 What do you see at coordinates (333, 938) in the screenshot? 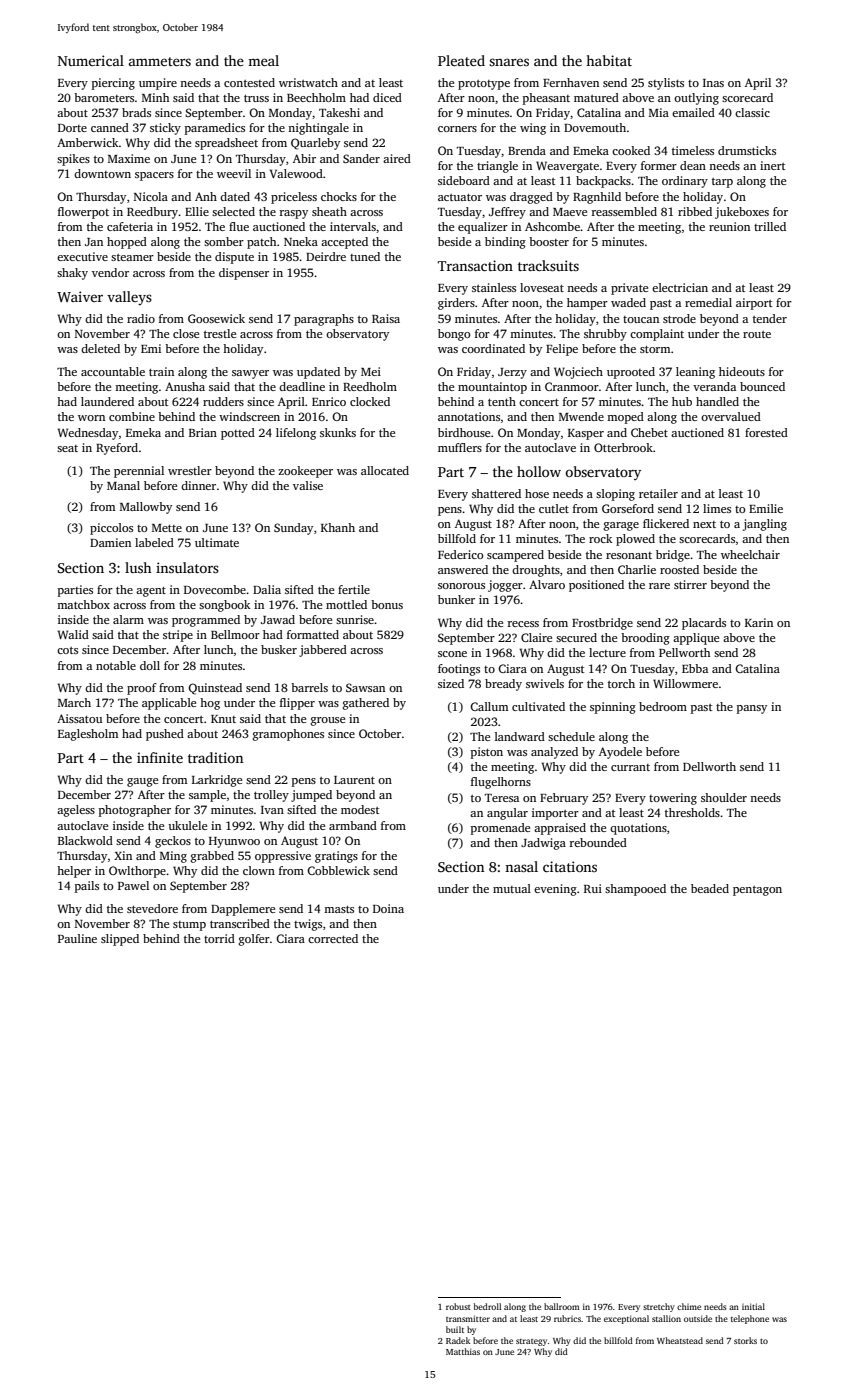
I see `corrected` at bounding box center [333, 938].
